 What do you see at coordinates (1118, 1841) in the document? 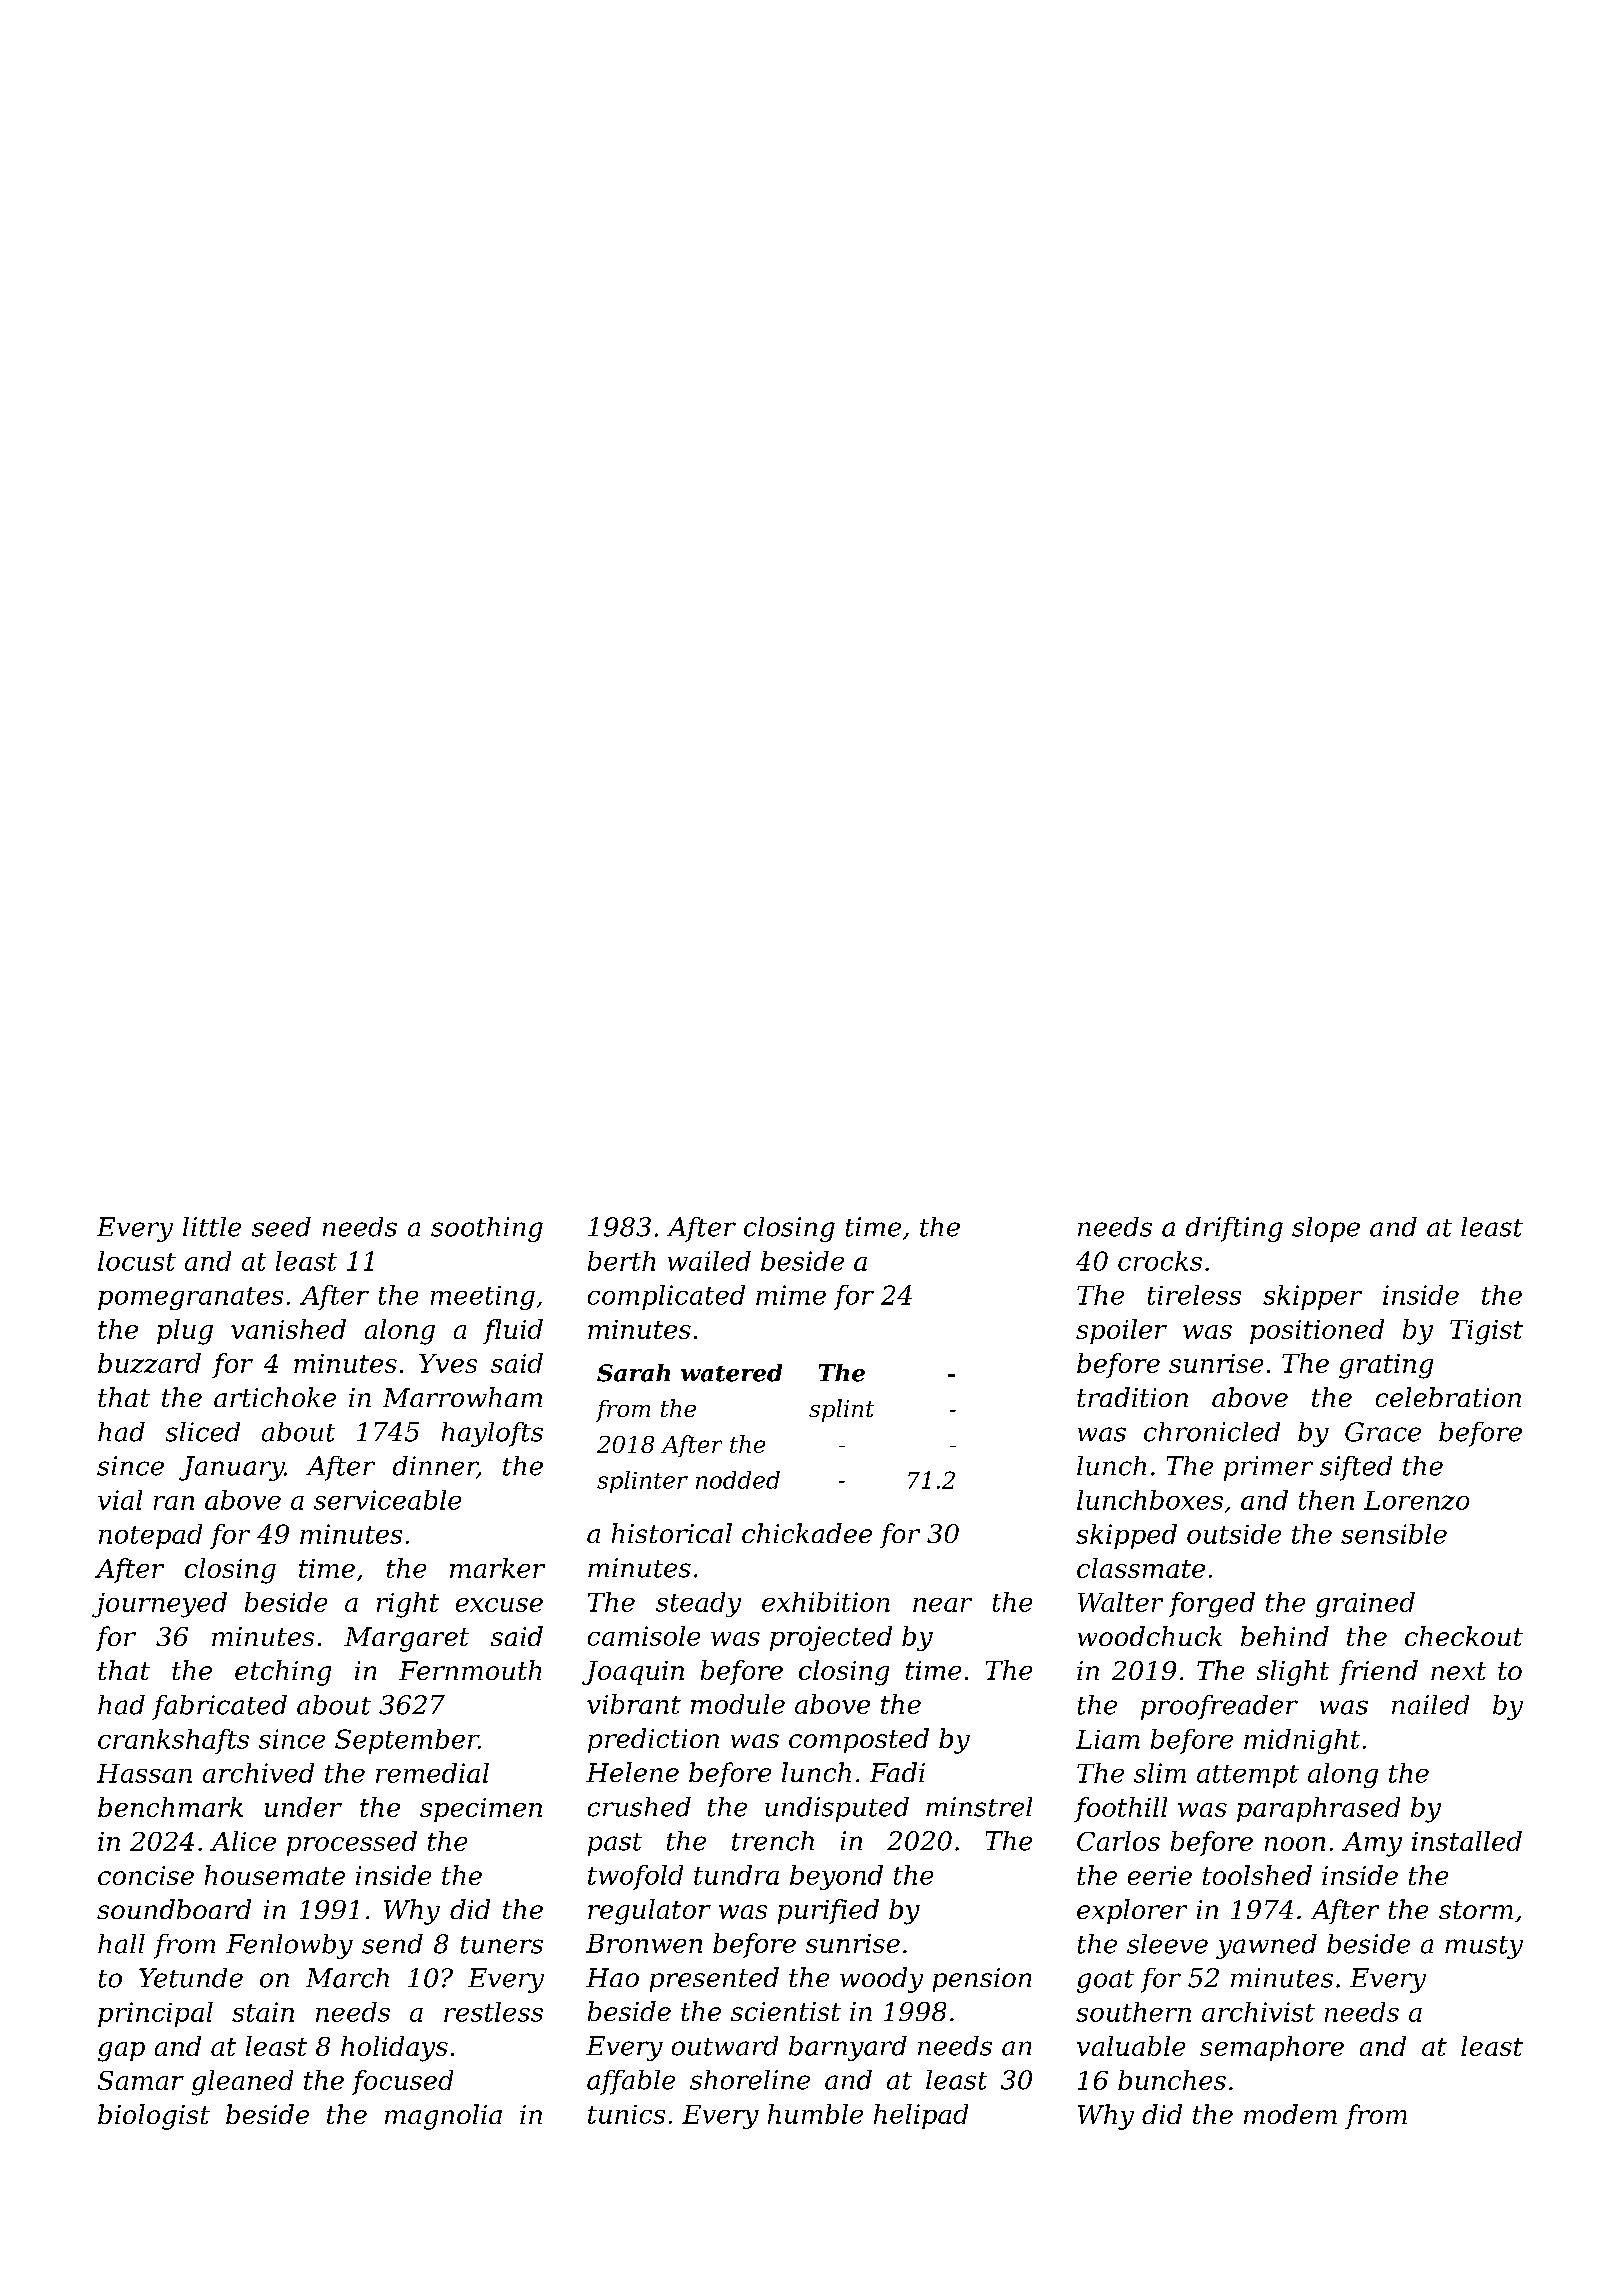
I see `Carlos` at bounding box center [1118, 1841].
